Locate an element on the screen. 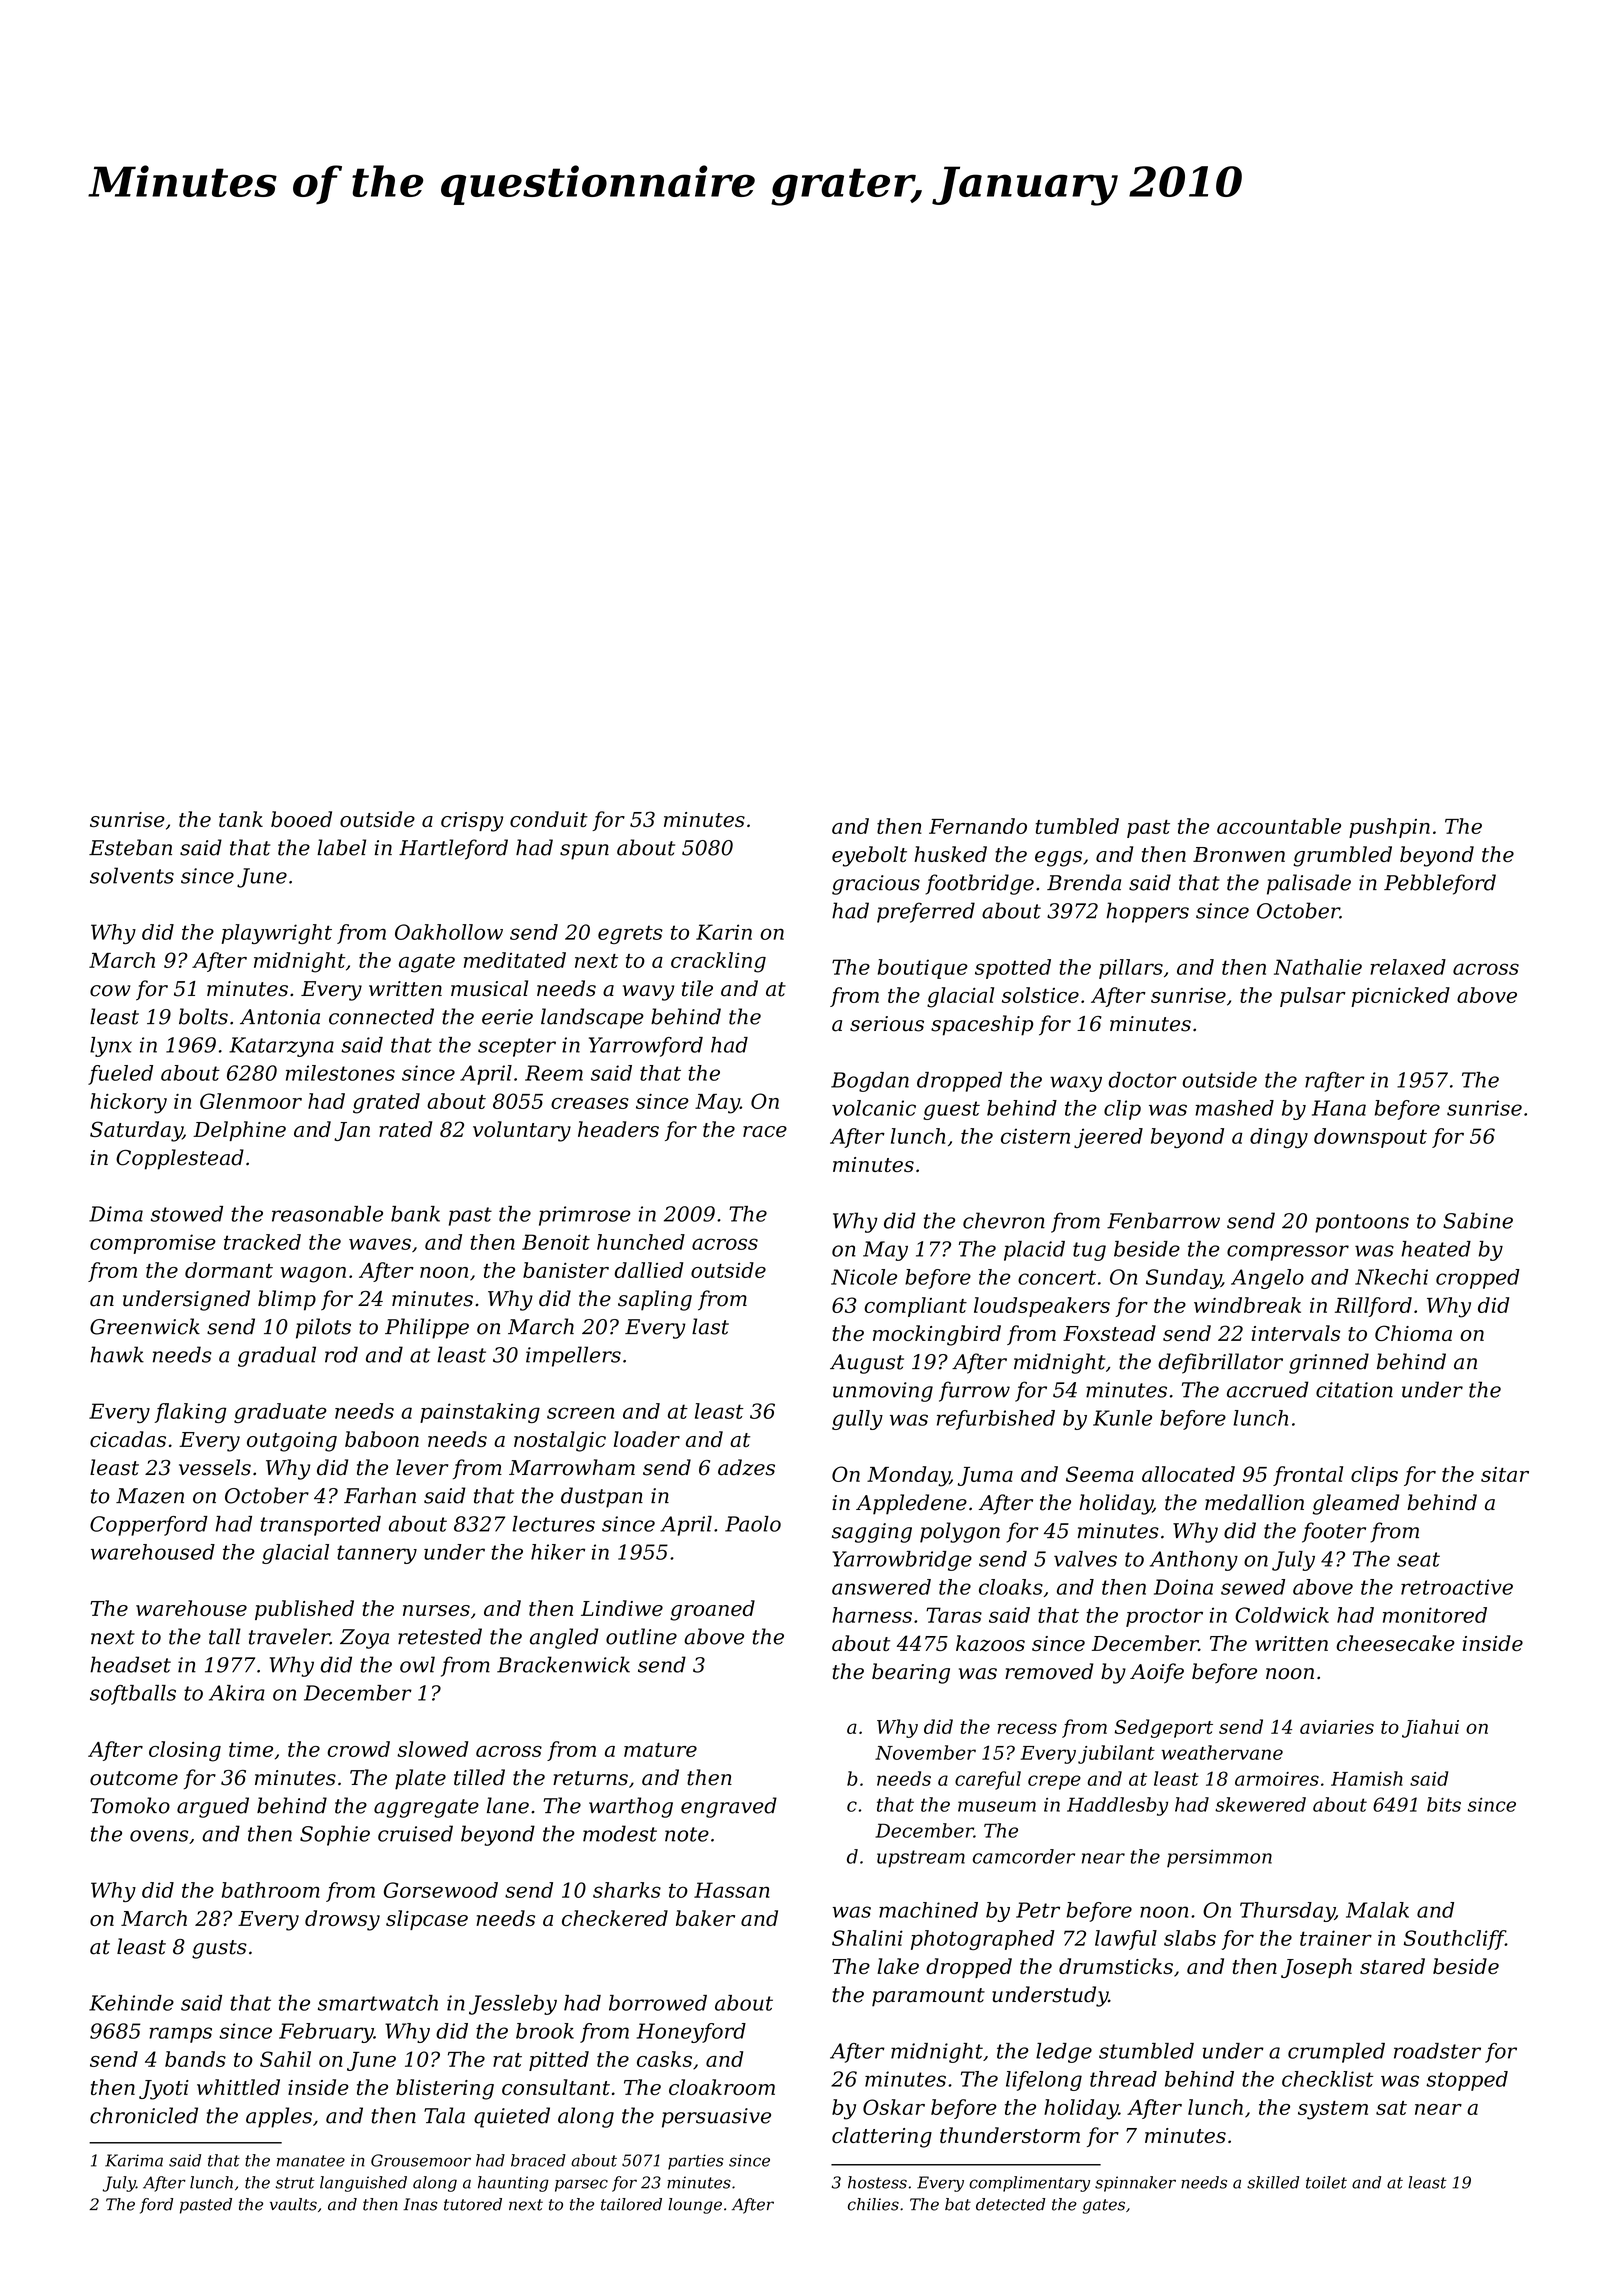 The image size is (1620, 2292). vaults is located at coordinates (293, 2204).
